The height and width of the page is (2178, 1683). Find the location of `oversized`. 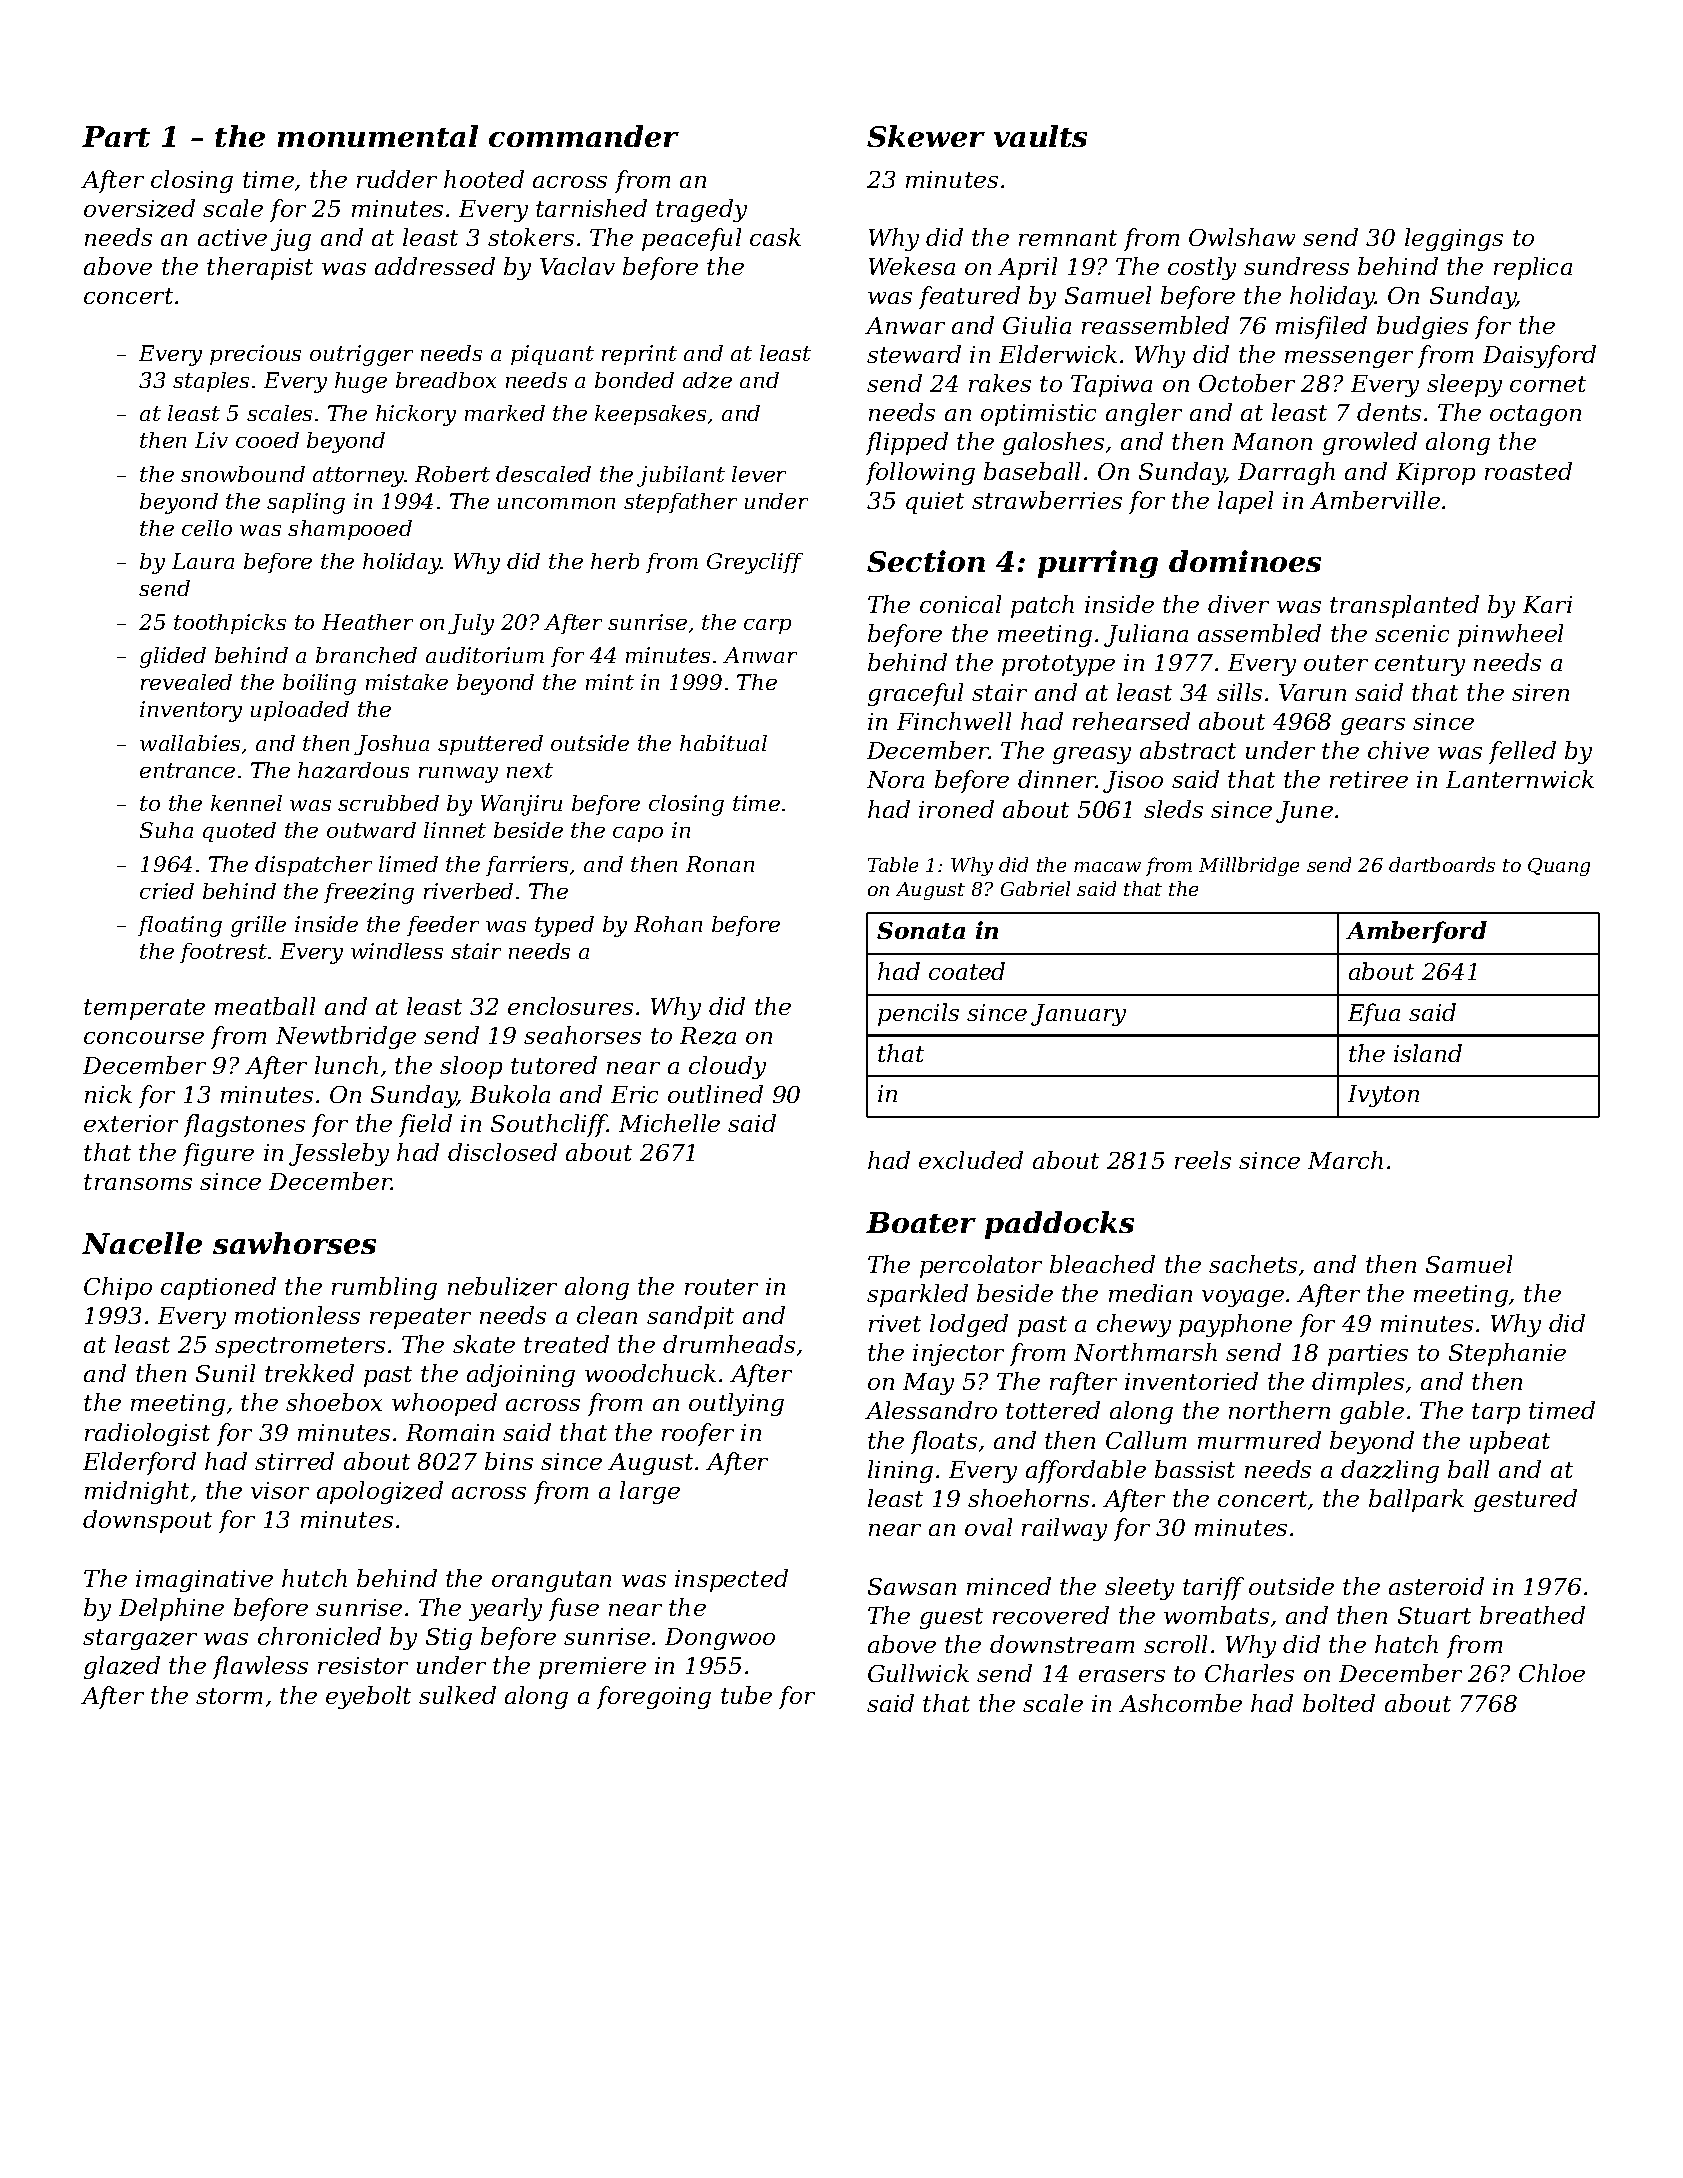

oversized is located at coordinates (139, 208).
